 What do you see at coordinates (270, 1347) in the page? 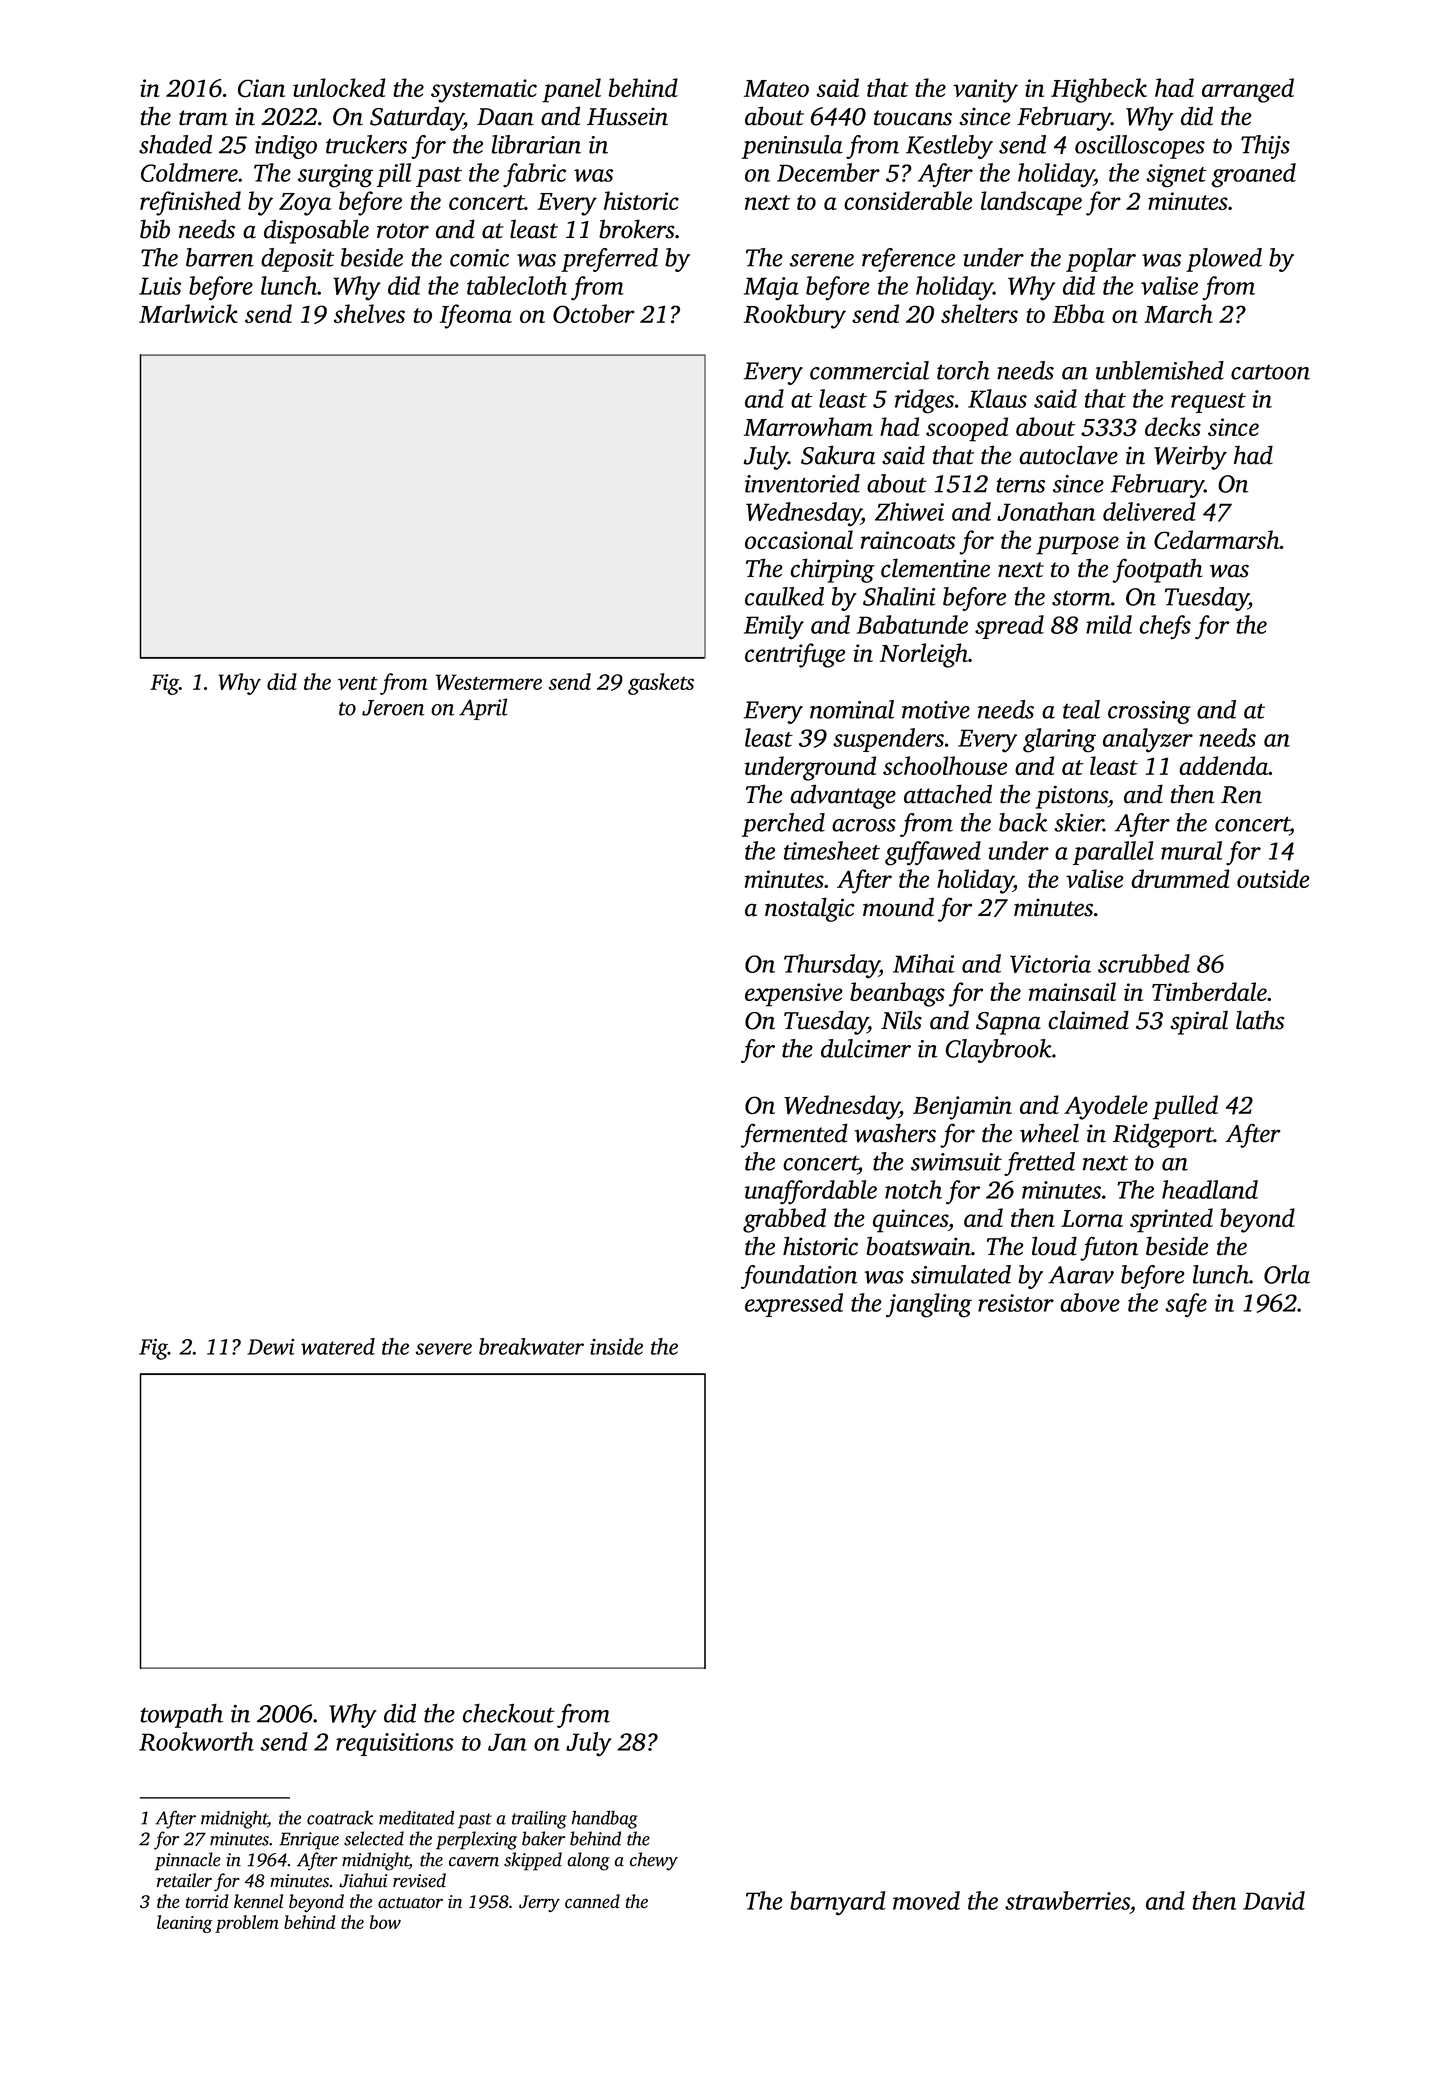
I see `Dewi` at bounding box center [270, 1347].
